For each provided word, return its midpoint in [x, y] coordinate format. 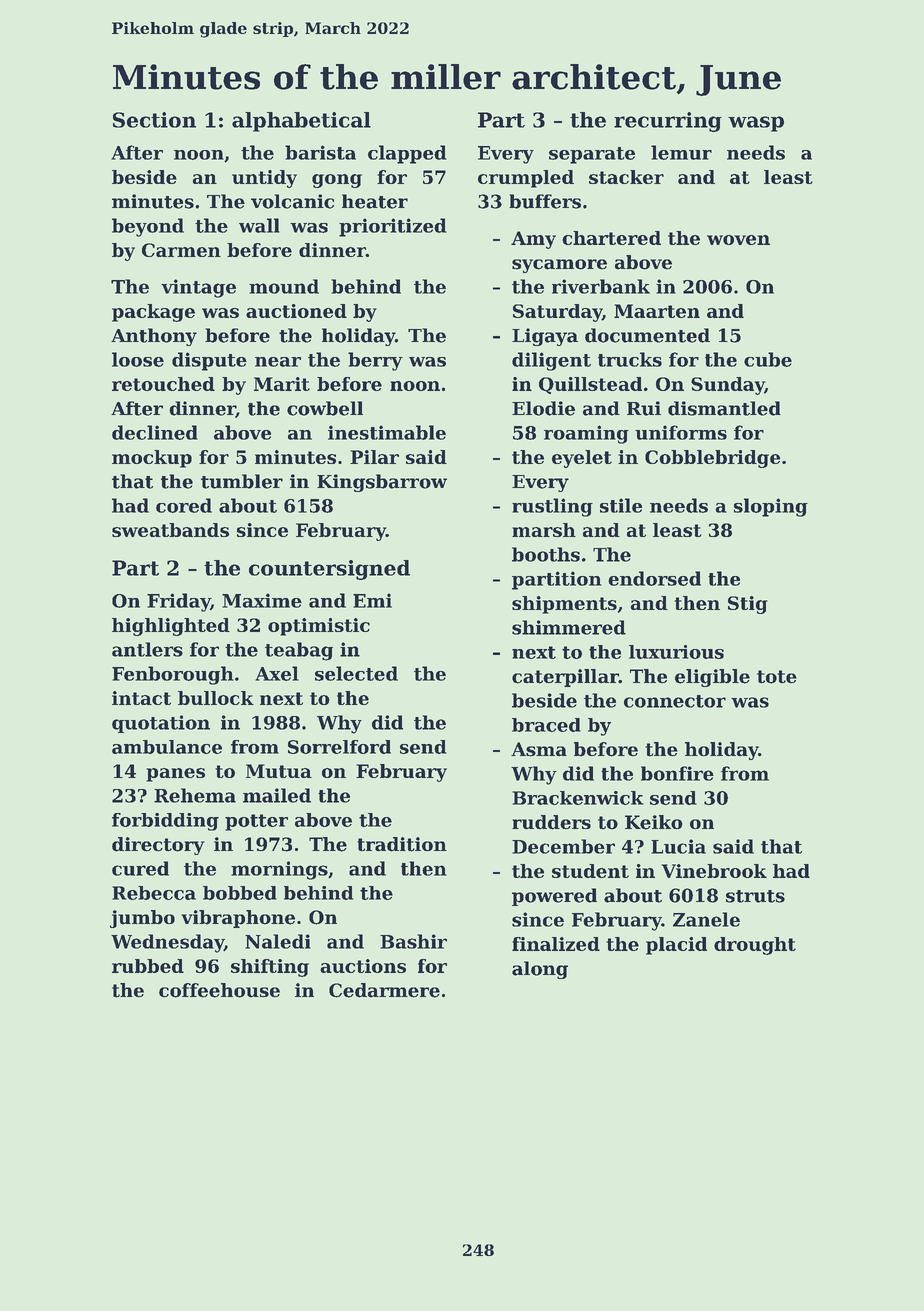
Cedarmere [384, 990]
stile [621, 505]
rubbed [148, 966]
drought [755, 946]
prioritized [393, 227]
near [278, 362]
